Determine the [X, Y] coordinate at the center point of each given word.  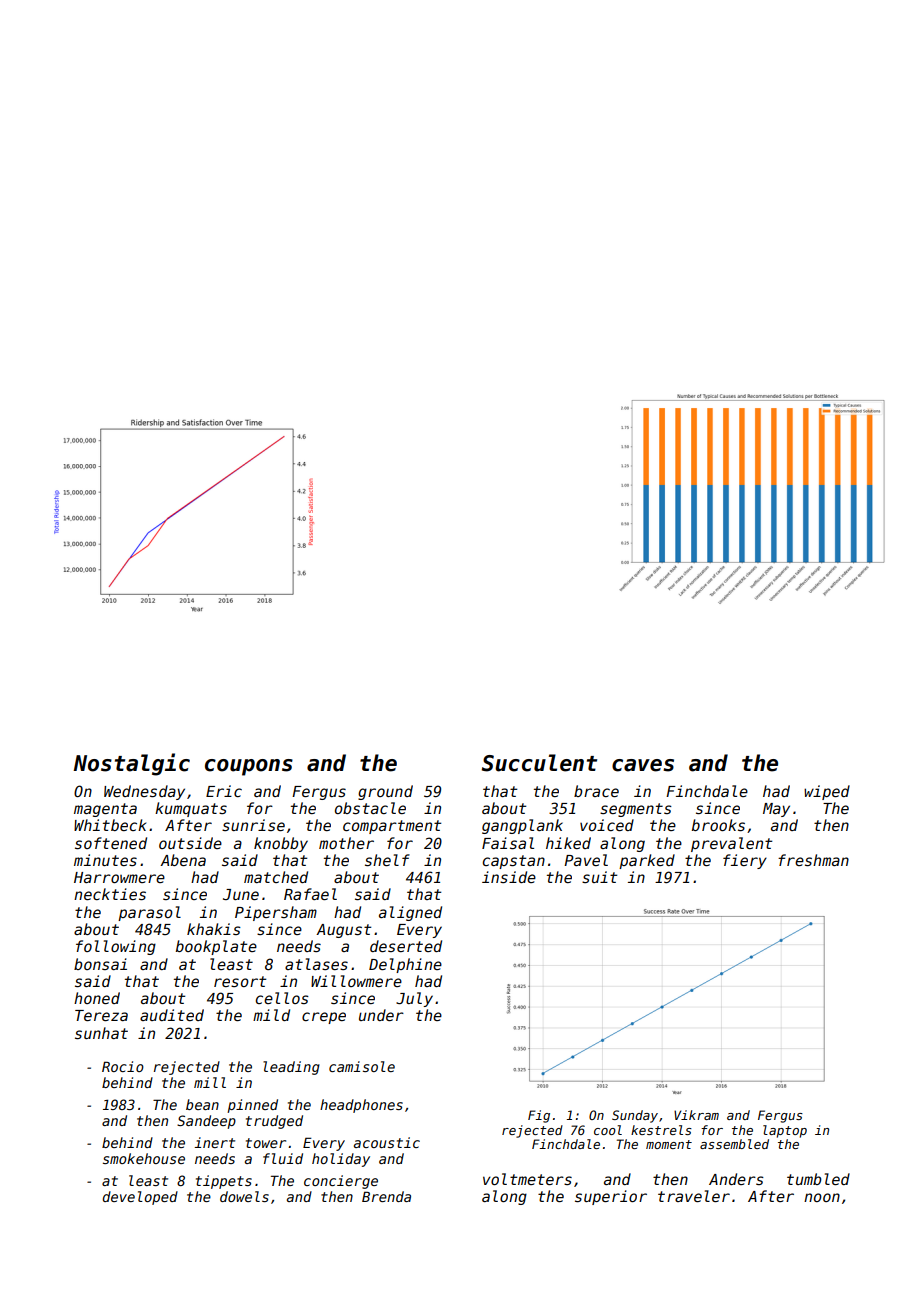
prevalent [731, 844]
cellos [282, 998]
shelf [387, 860]
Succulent [539, 763]
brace [596, 791]
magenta [105, 810]
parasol [149, 913]
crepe [324, 1018]
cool [608, 1130]
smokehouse [144, 1158]
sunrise [253, 825]
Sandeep [206, 1122]
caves [643, 765]
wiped [827, 792]
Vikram [696, 1115]
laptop [785, 1131]
